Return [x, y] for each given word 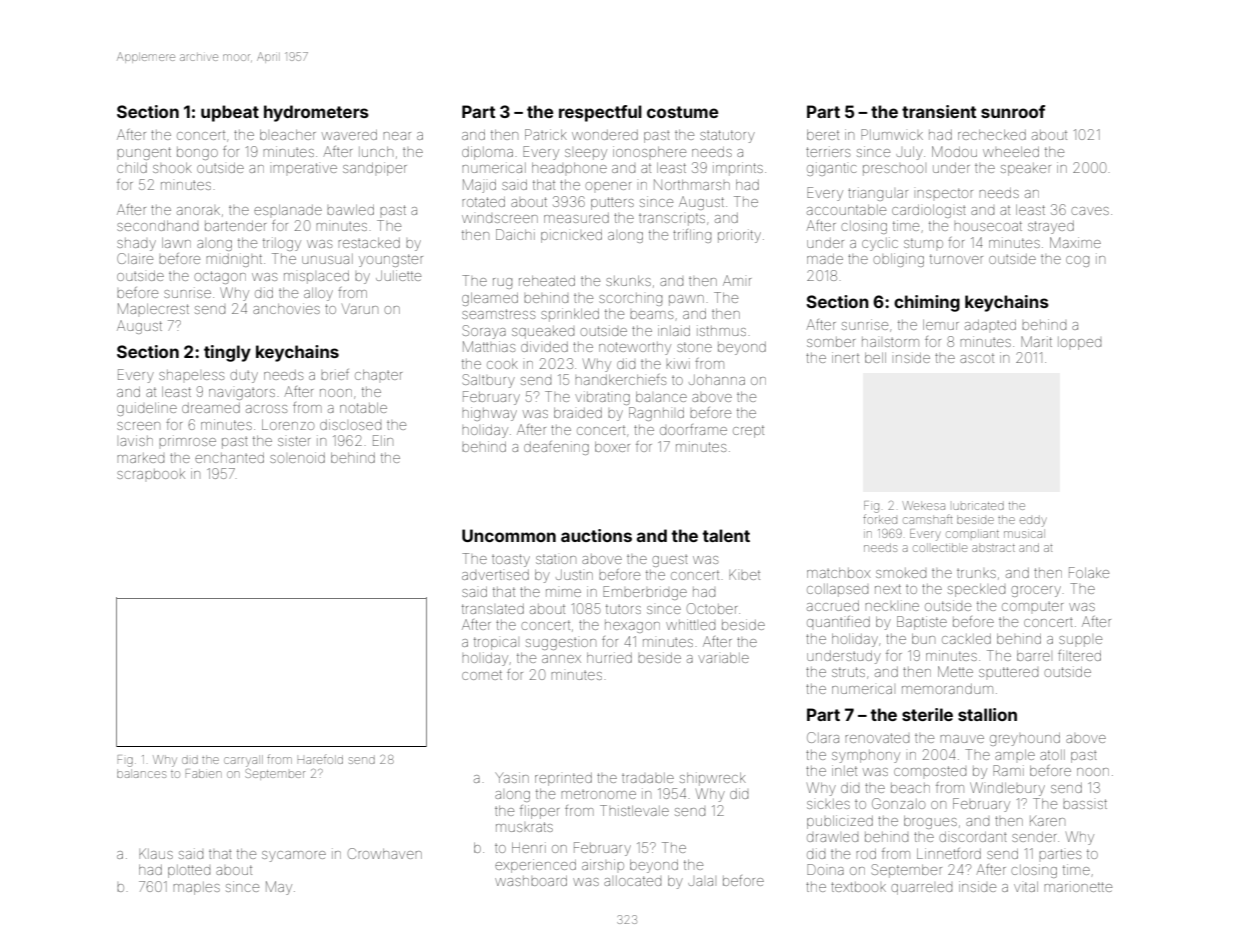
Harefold [320, 759]
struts [848, 672]
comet [482, 675]
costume [682, 112]
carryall [243, 761]
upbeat [230, 113]
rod [866, 854]
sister [294, 441]
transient [939, 111]
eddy [1033, 522]
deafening [556, 448]
